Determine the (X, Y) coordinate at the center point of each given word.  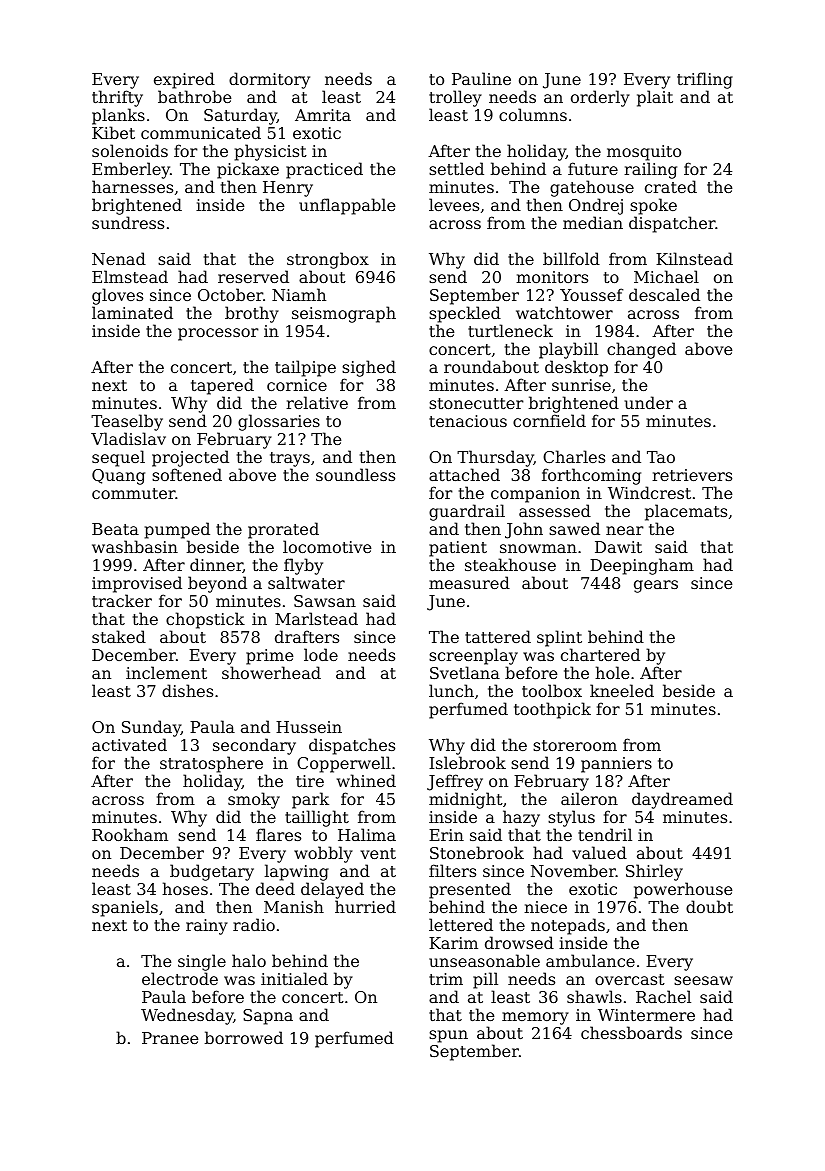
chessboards (631, 1032)
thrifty (117, 98)
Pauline (481, 78)
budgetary (212, 872)
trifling (705, 80)
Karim (453, 943)
